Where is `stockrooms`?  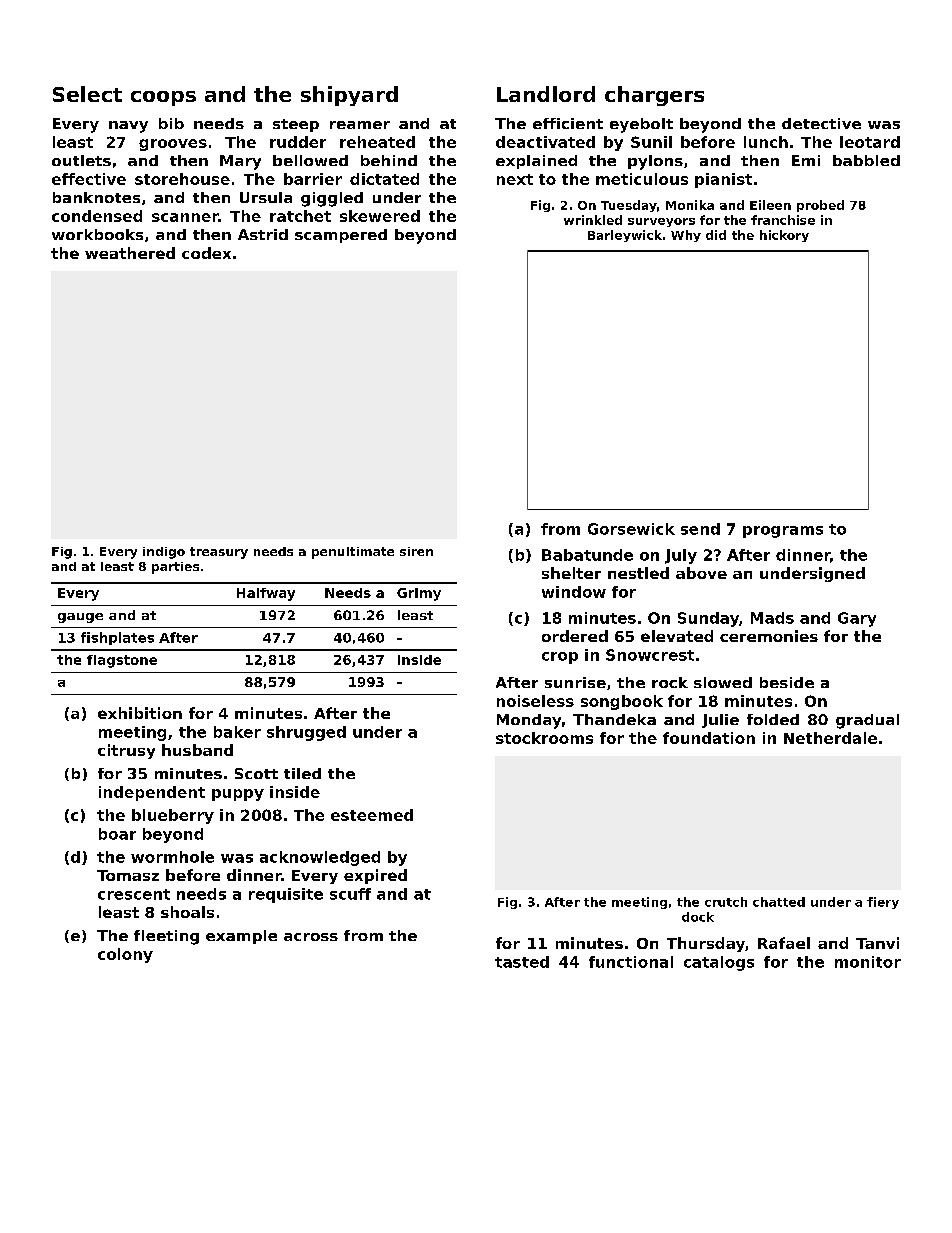 stockrooms is located at coordinates (544, 738).
